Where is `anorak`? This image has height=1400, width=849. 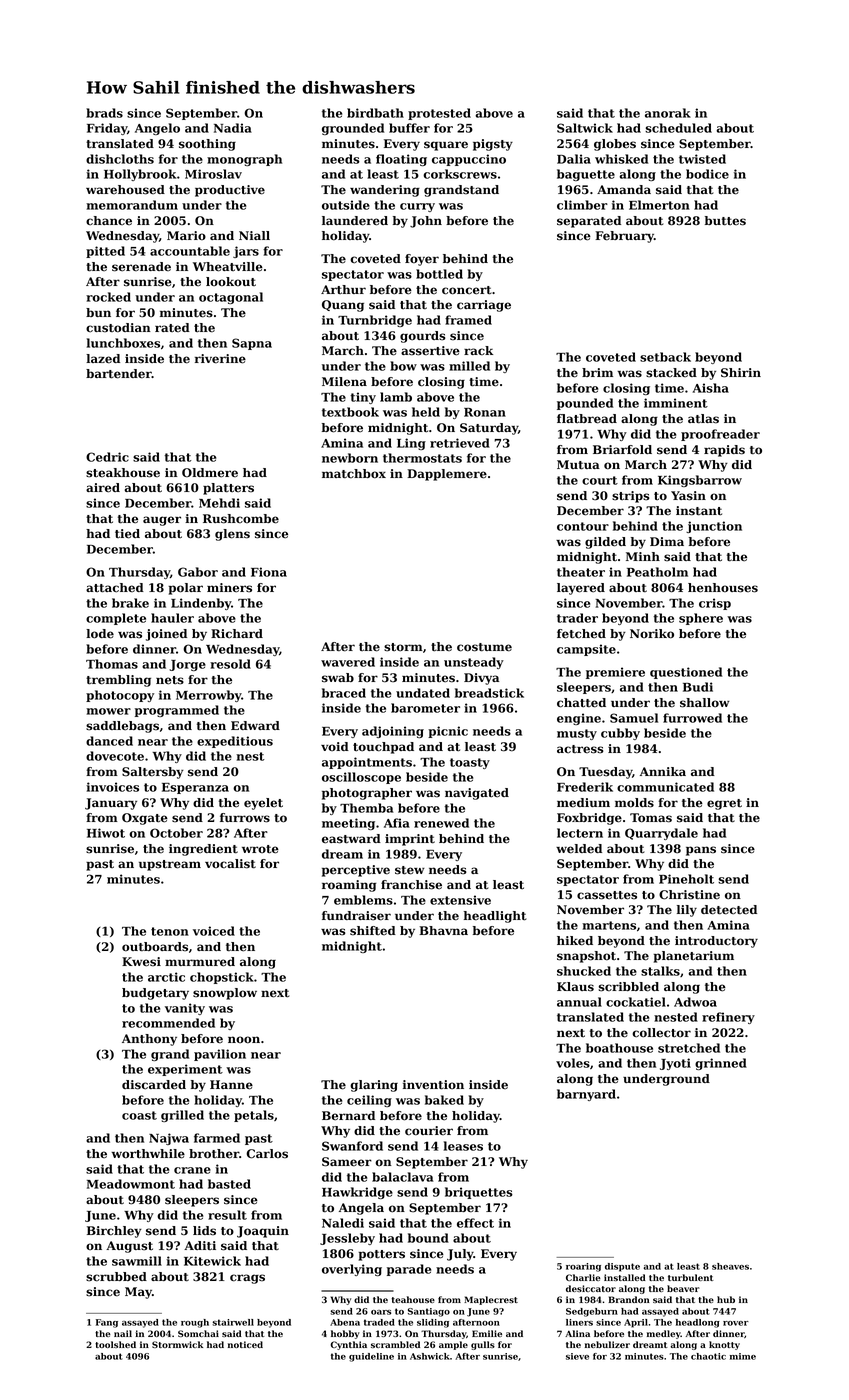
anorak is located at coordinates (668, 113).
